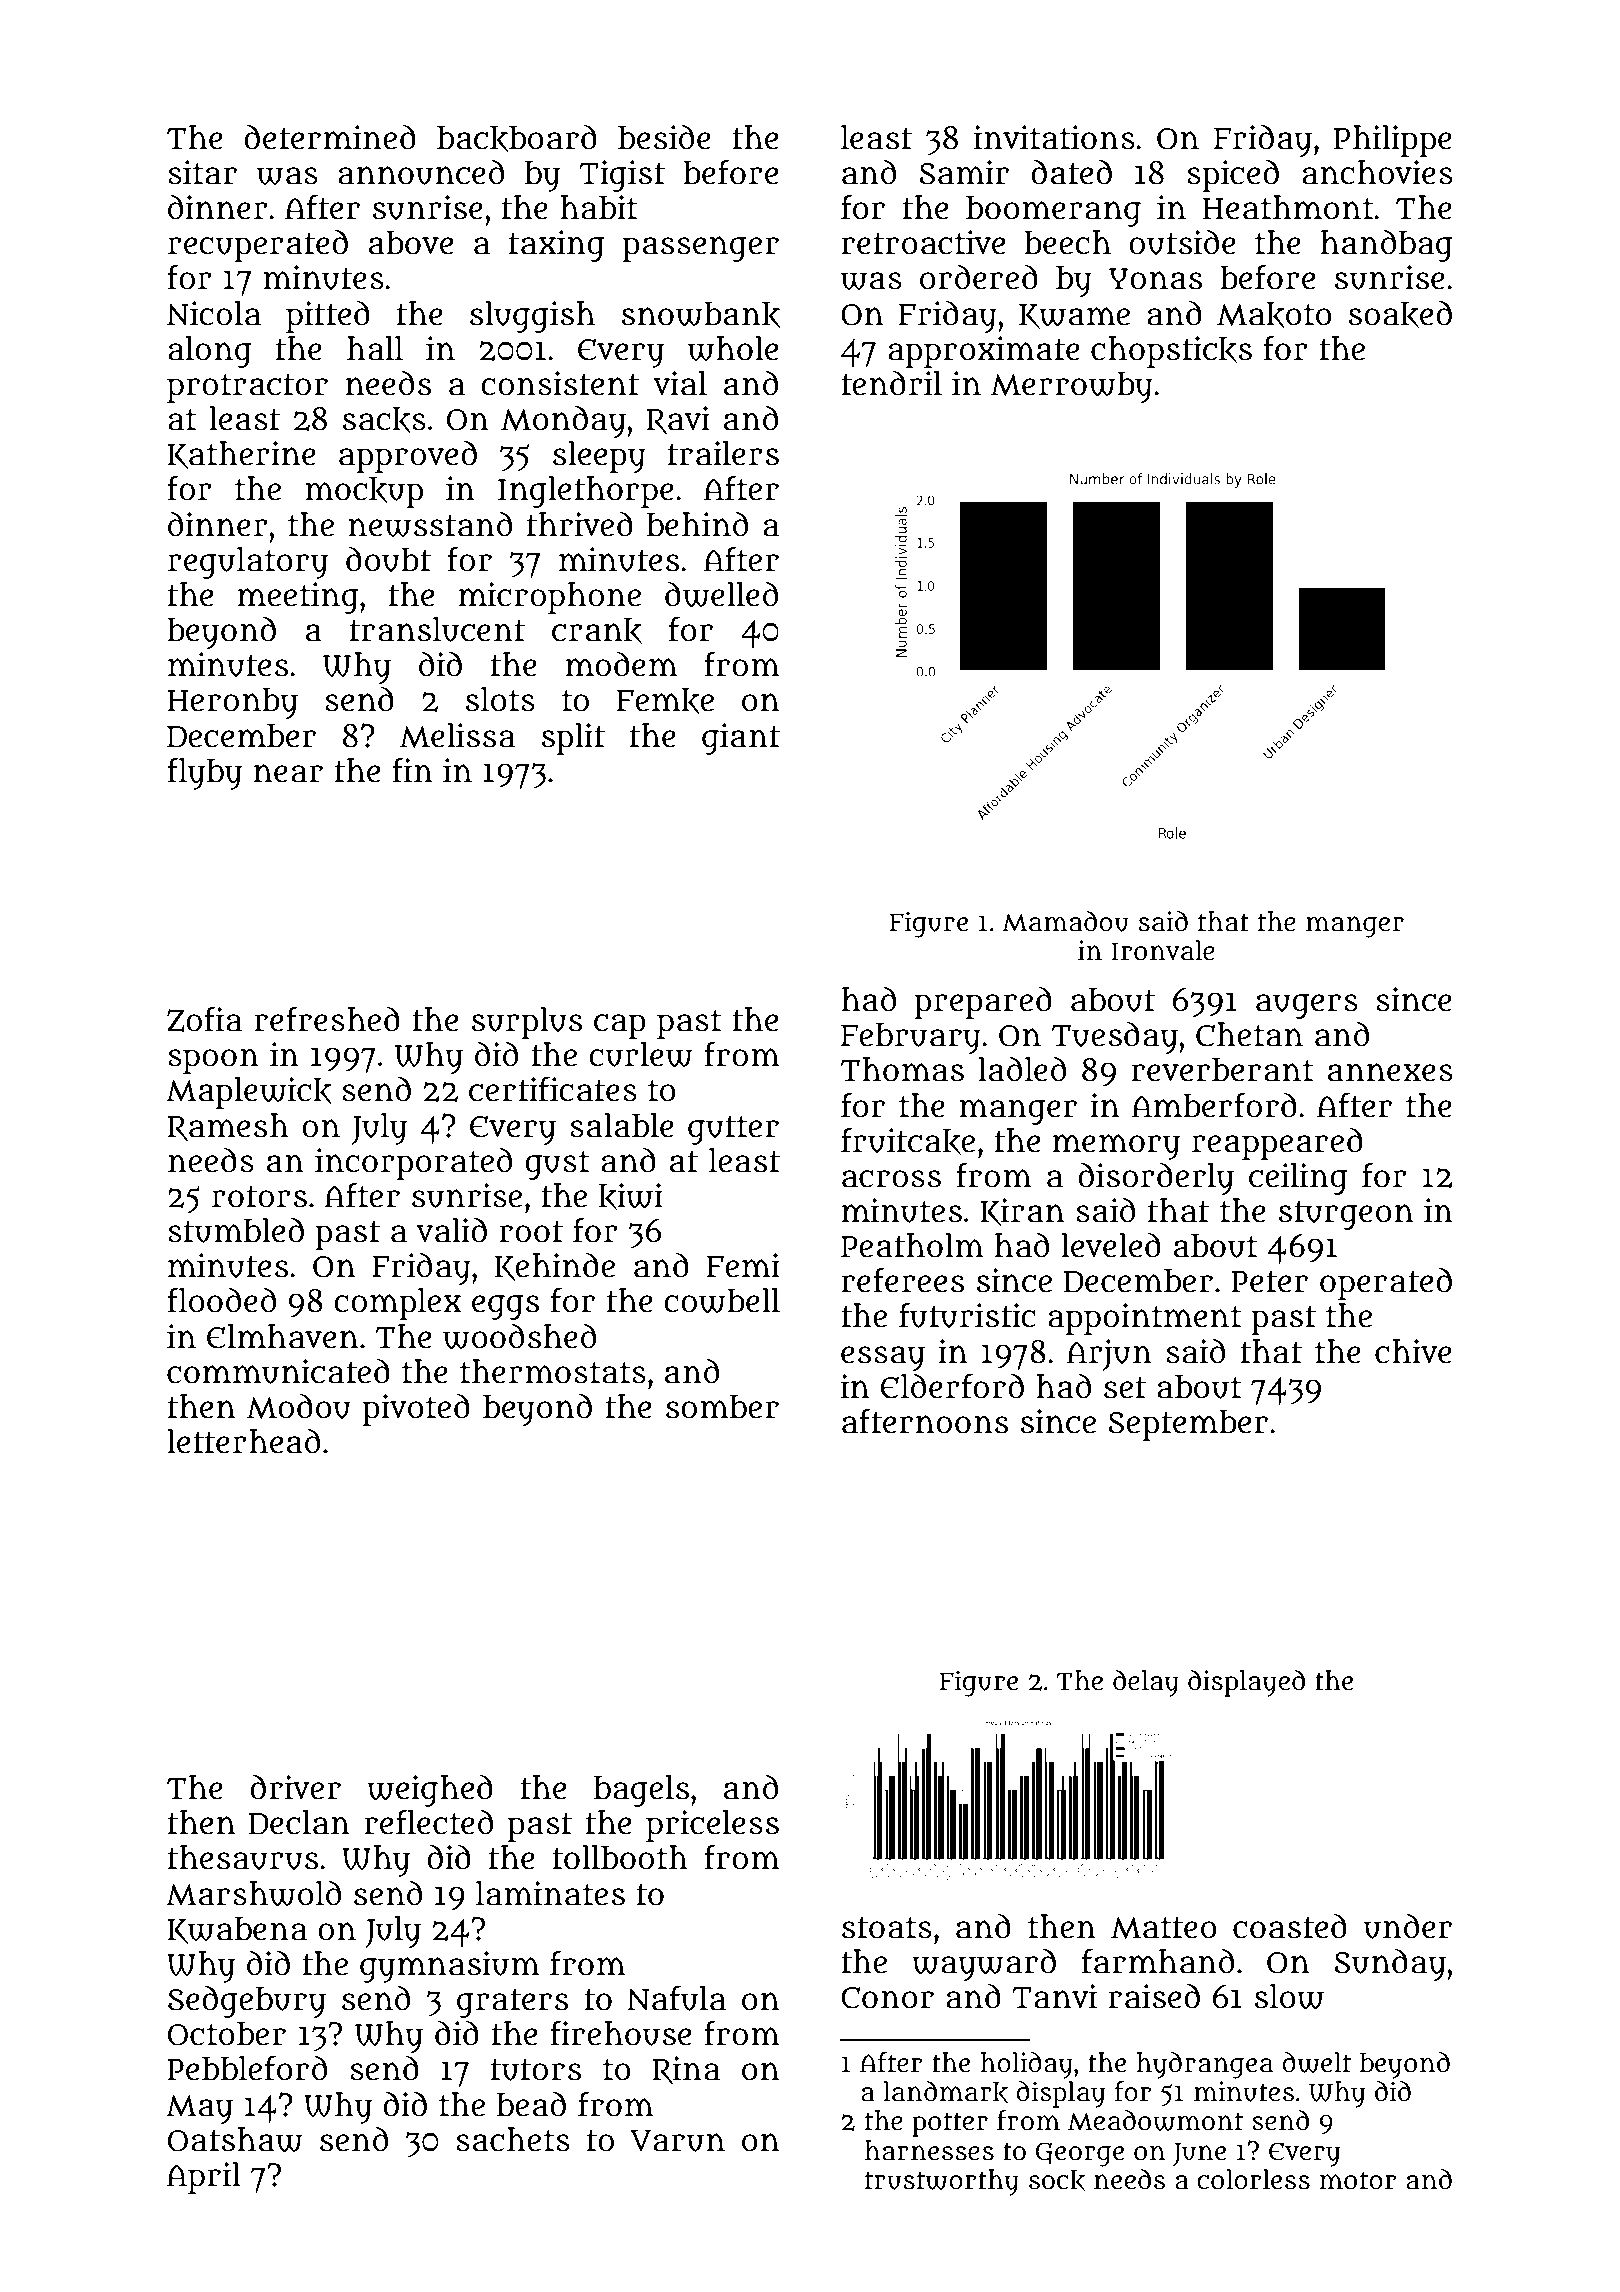 This screenshot has width=1620, height=2292. Describe the element at coordinates (1171, 352) in the screenshot. I see `chopsticks` at that location.
